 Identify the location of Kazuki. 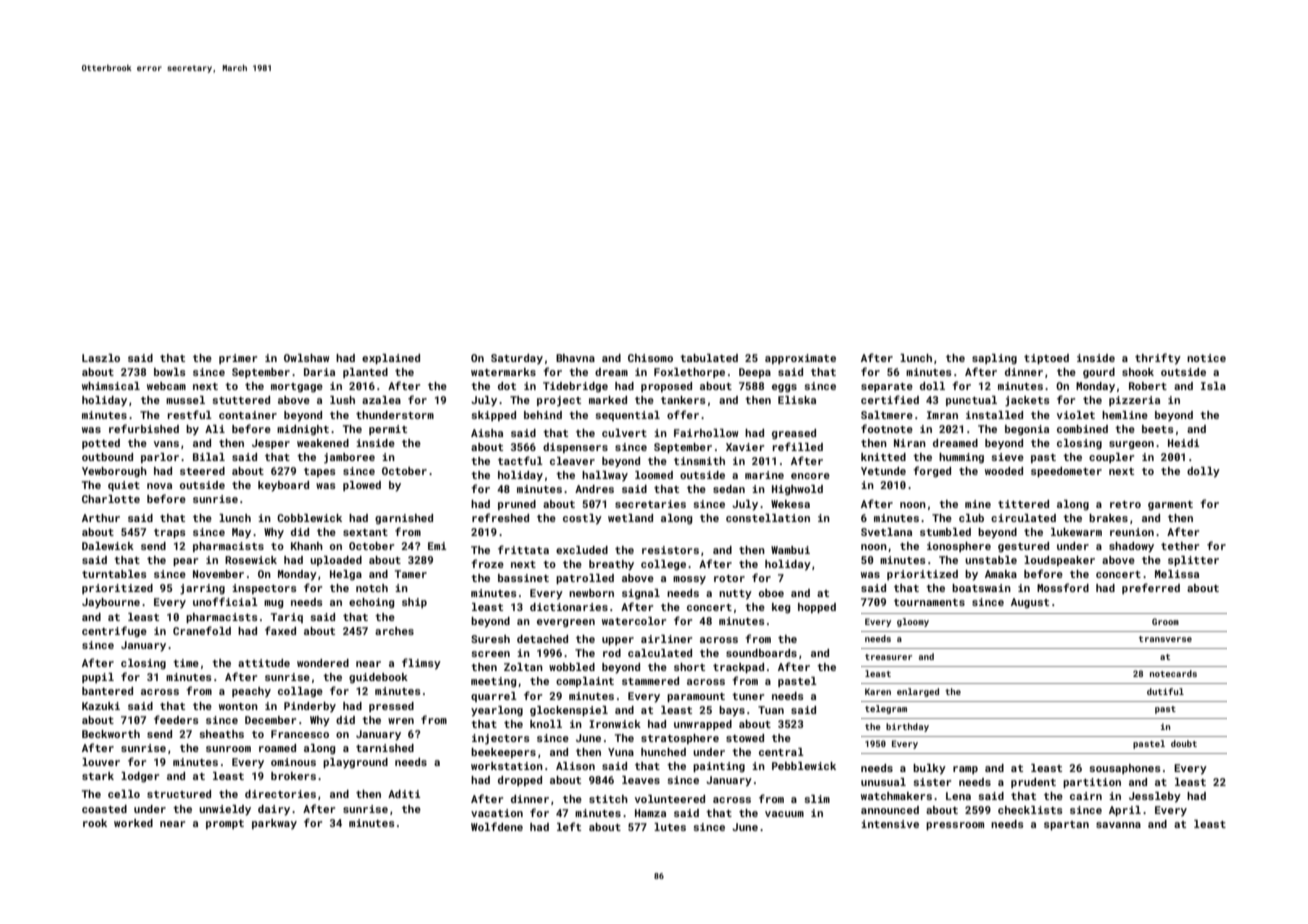
(101, 706).
